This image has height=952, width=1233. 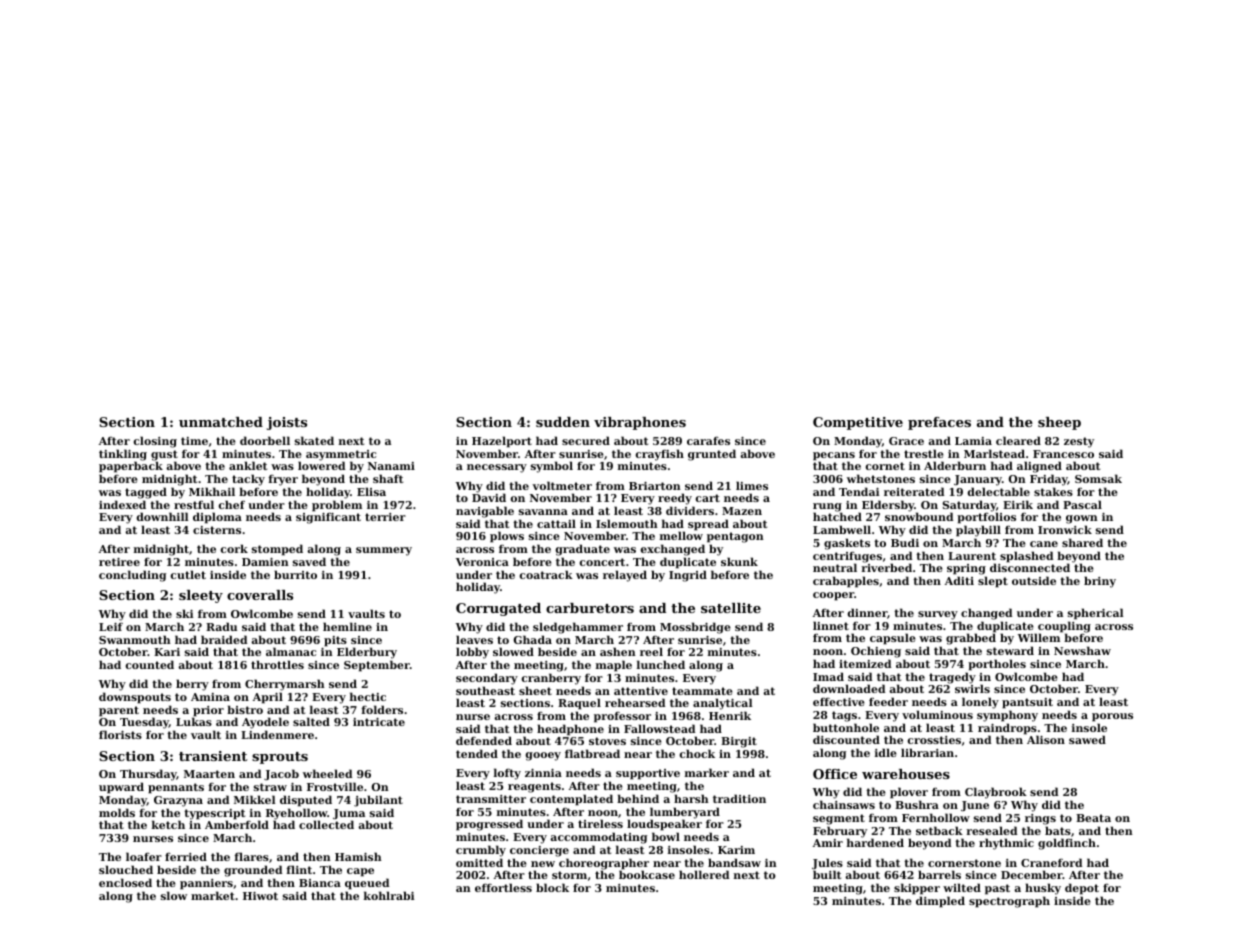 What do you see at coordinates (277, 734) in the image?
I see `Lindenmere` at bounding box center [277, 734].
